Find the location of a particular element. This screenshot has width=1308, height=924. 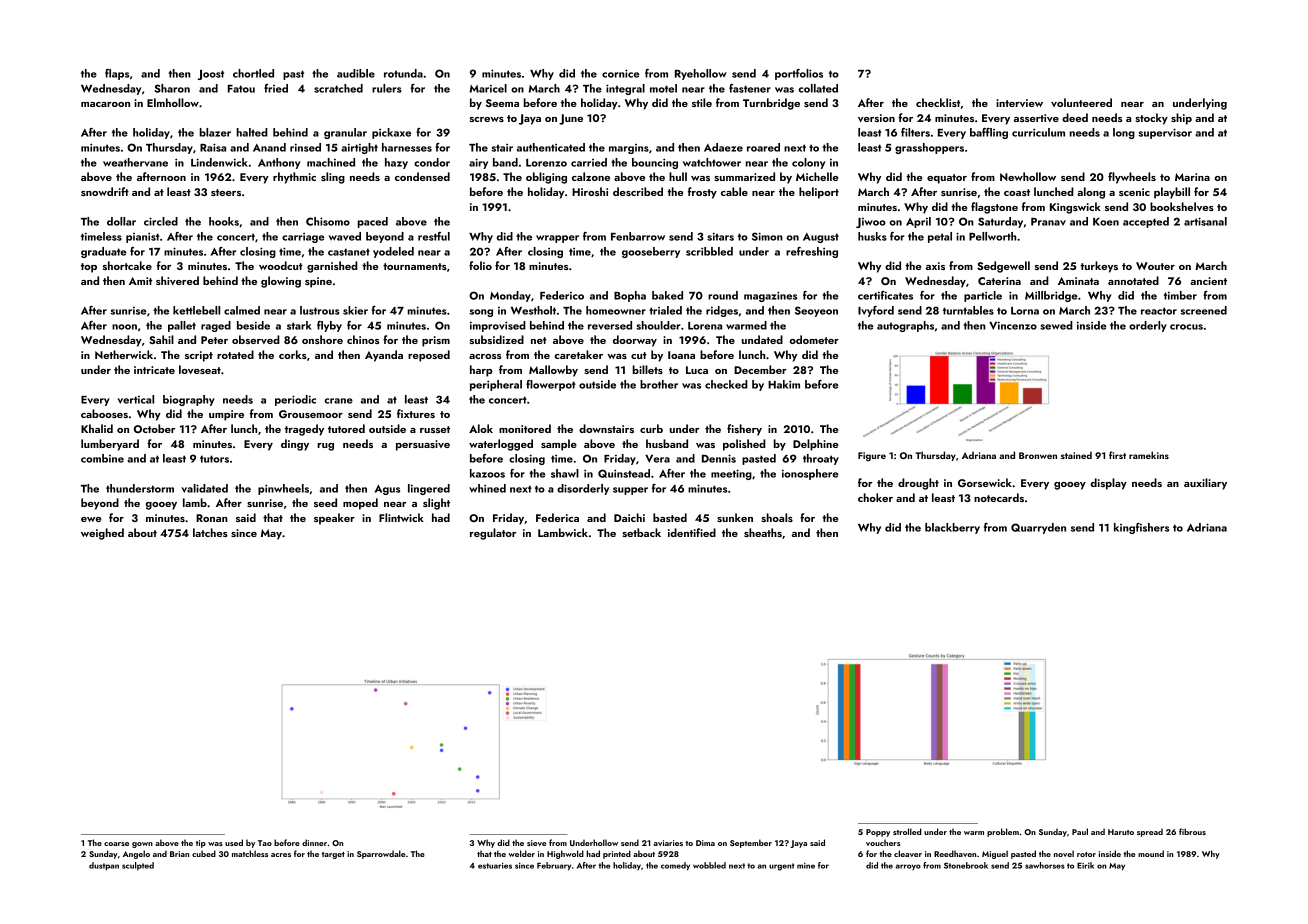

vertical is located at coordinates (135, 399).
